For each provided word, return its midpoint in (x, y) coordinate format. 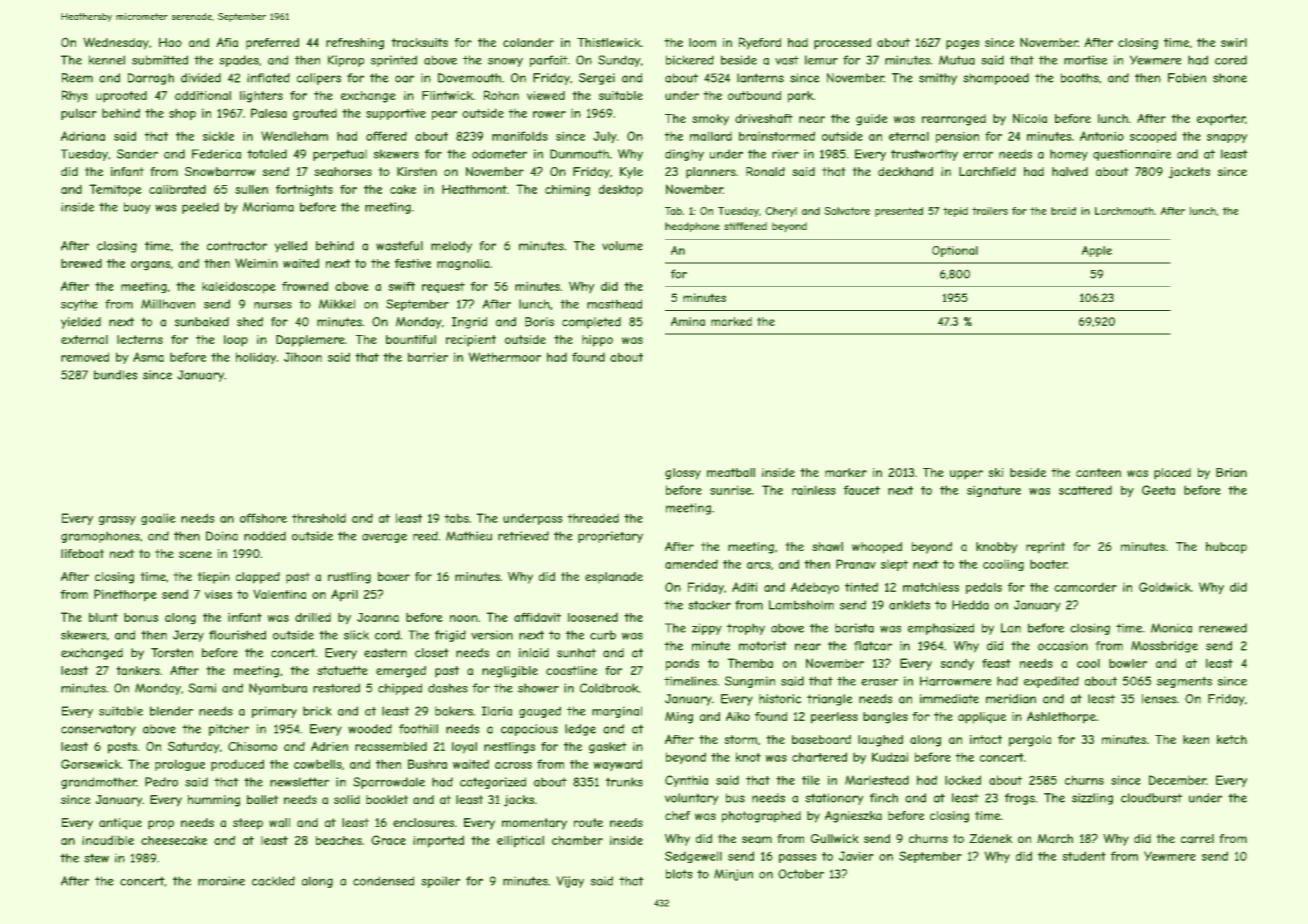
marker (846, 472)
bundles (116, 375)
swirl (1234, 42)
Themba (750, 663)
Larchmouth (1124, 211)
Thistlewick (609, 42)
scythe (79, 305)
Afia (227, 42)
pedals (984, 588)
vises (218, 594)
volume (622, 246)
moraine (221, 881)
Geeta (1158, 490)
